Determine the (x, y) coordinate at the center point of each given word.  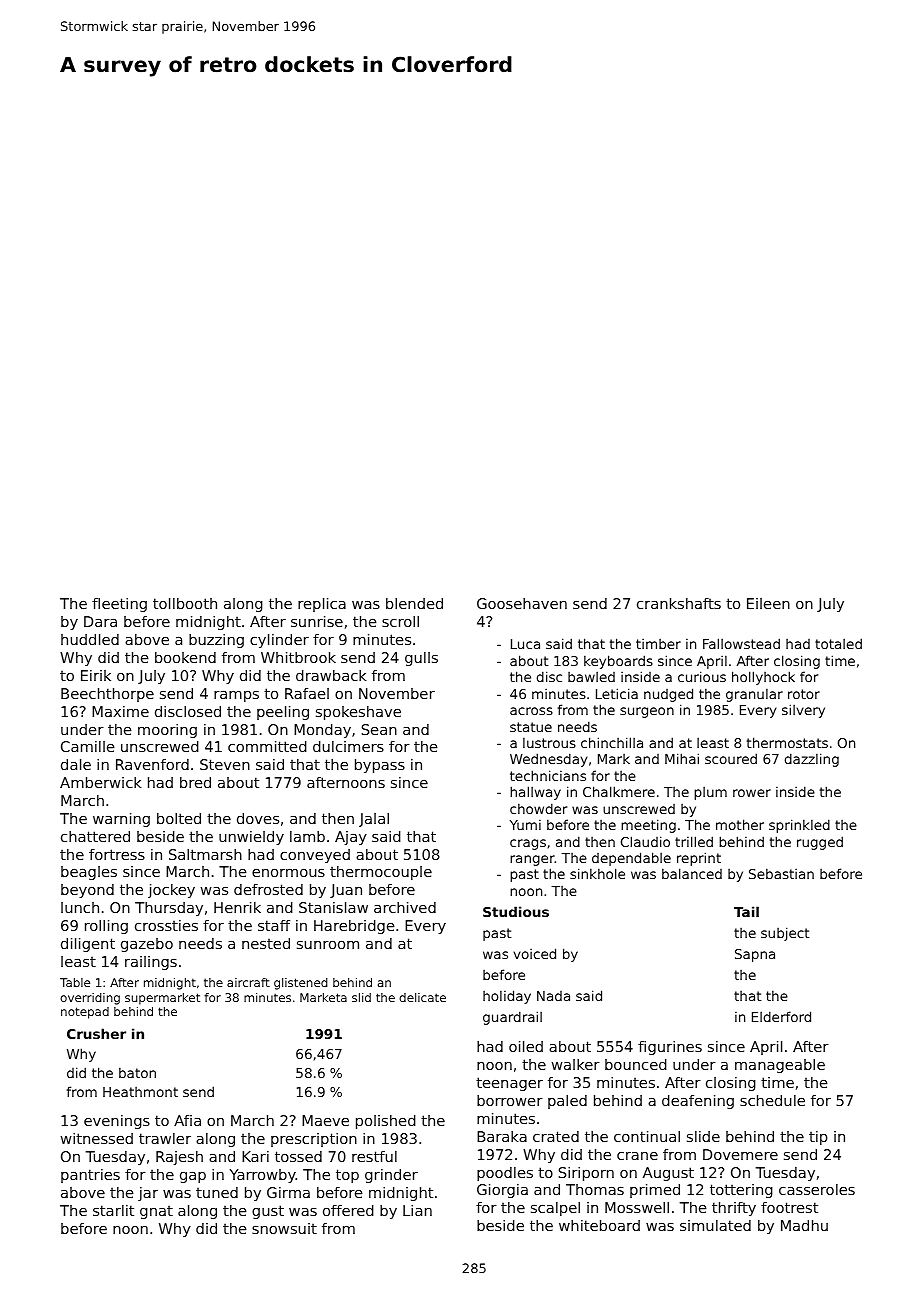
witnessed (97, 1138)
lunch (80, 907)
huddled (90, 639)
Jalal (374, 820)
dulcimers (348, 746)
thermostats (787, 742)
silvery (803, 711)
